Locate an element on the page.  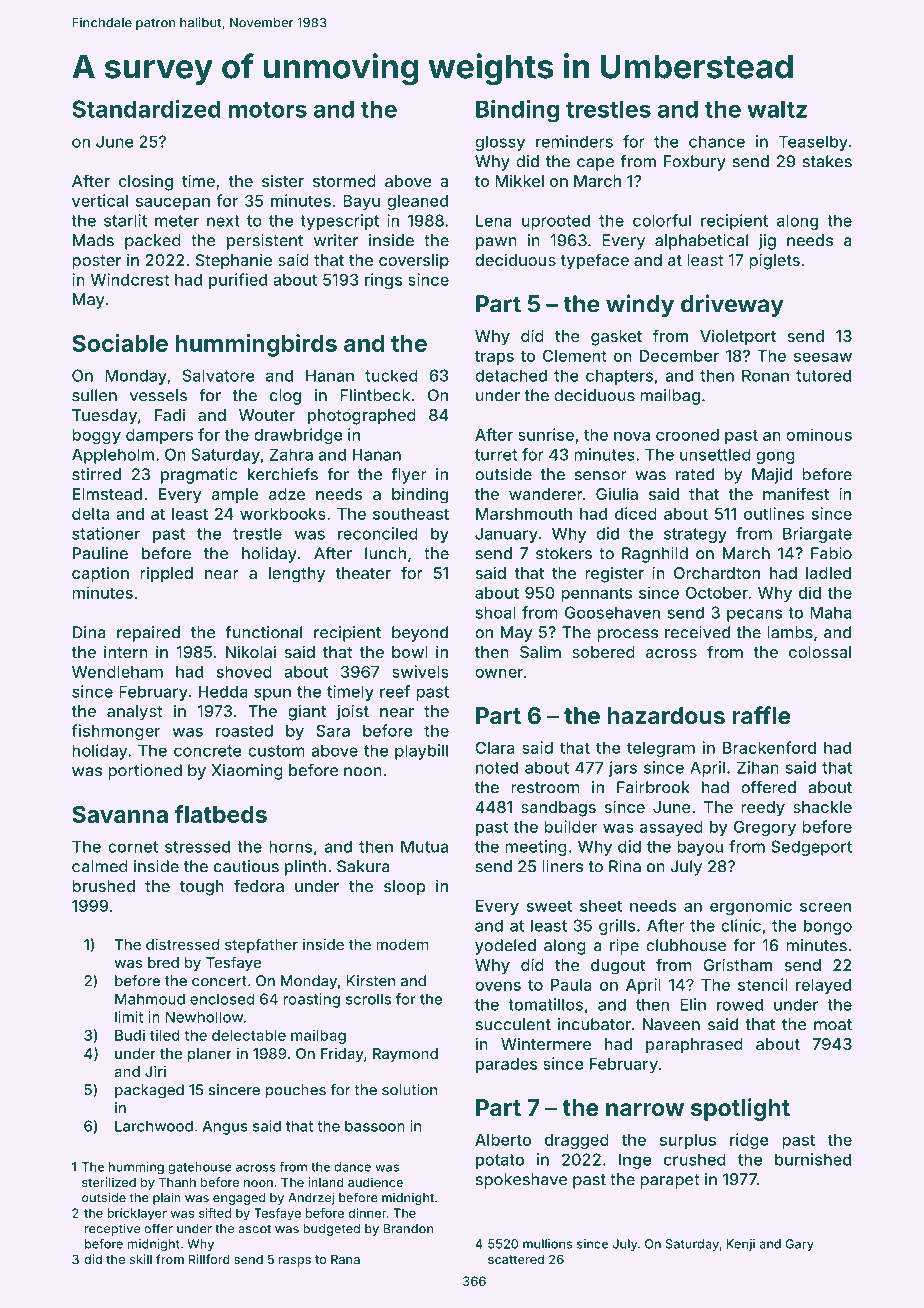
windy is located at coordinates (640, 305).
